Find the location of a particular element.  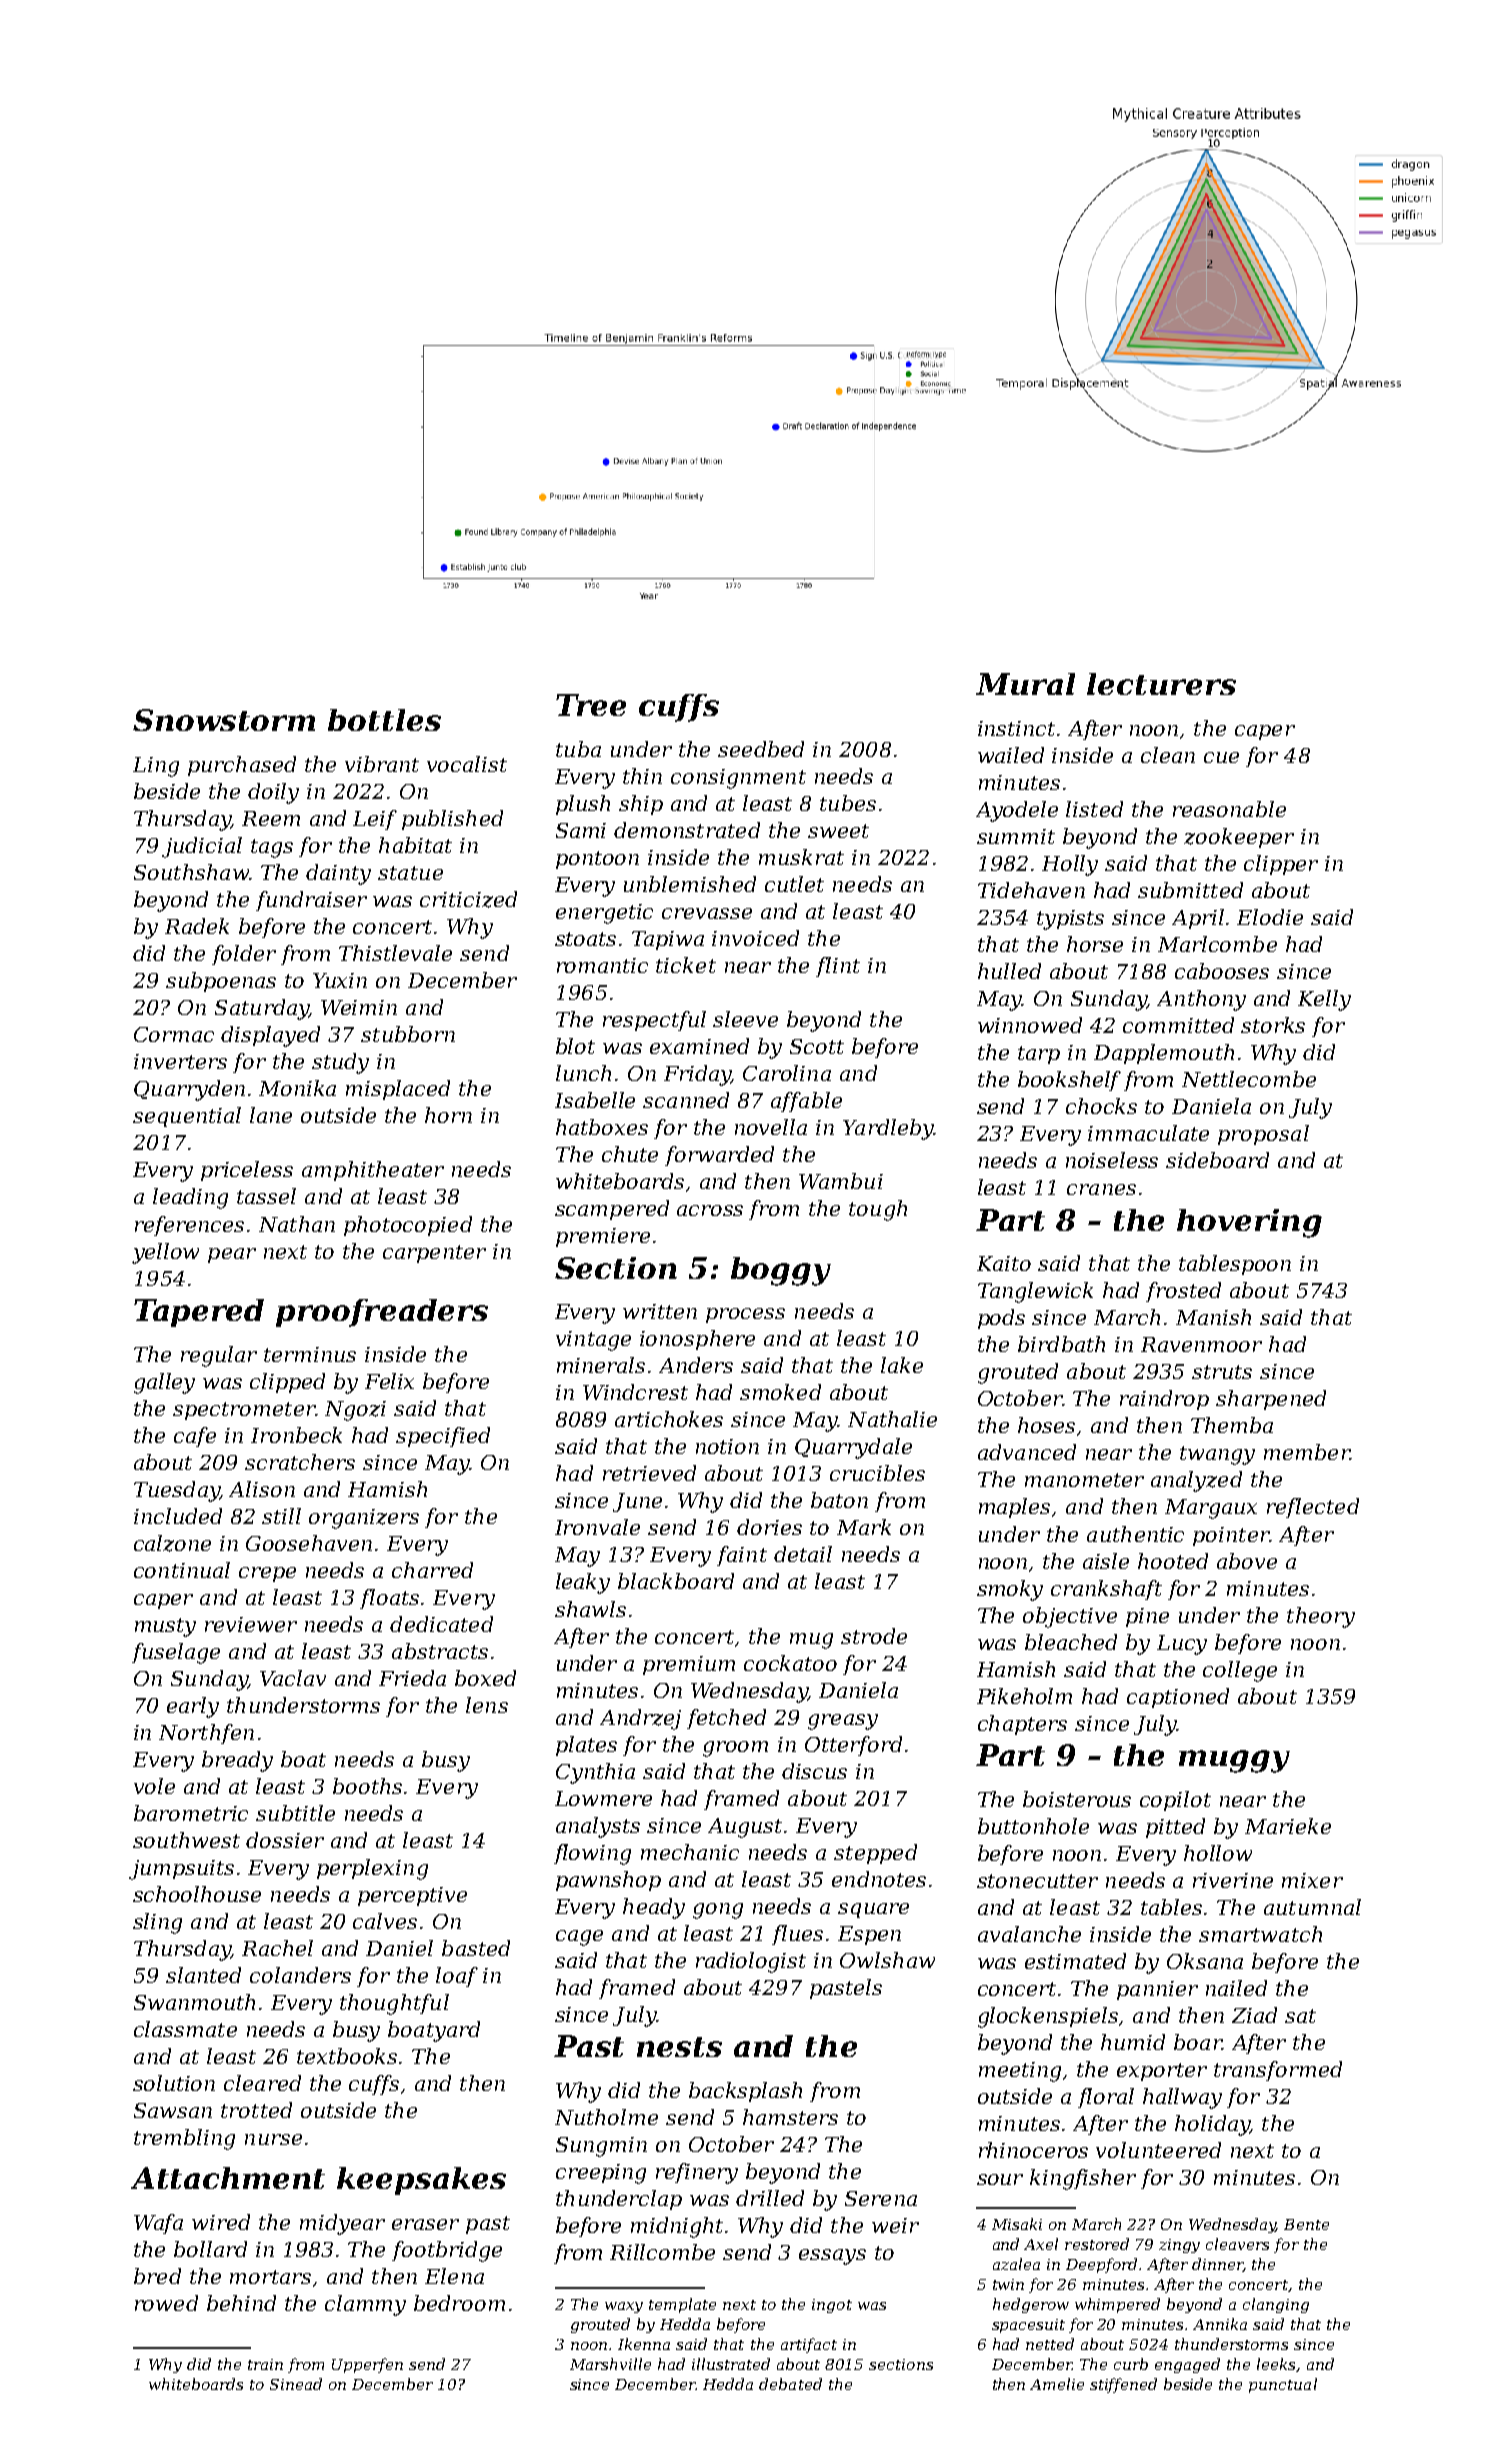

Tree is located at coordinates (591, 705).
